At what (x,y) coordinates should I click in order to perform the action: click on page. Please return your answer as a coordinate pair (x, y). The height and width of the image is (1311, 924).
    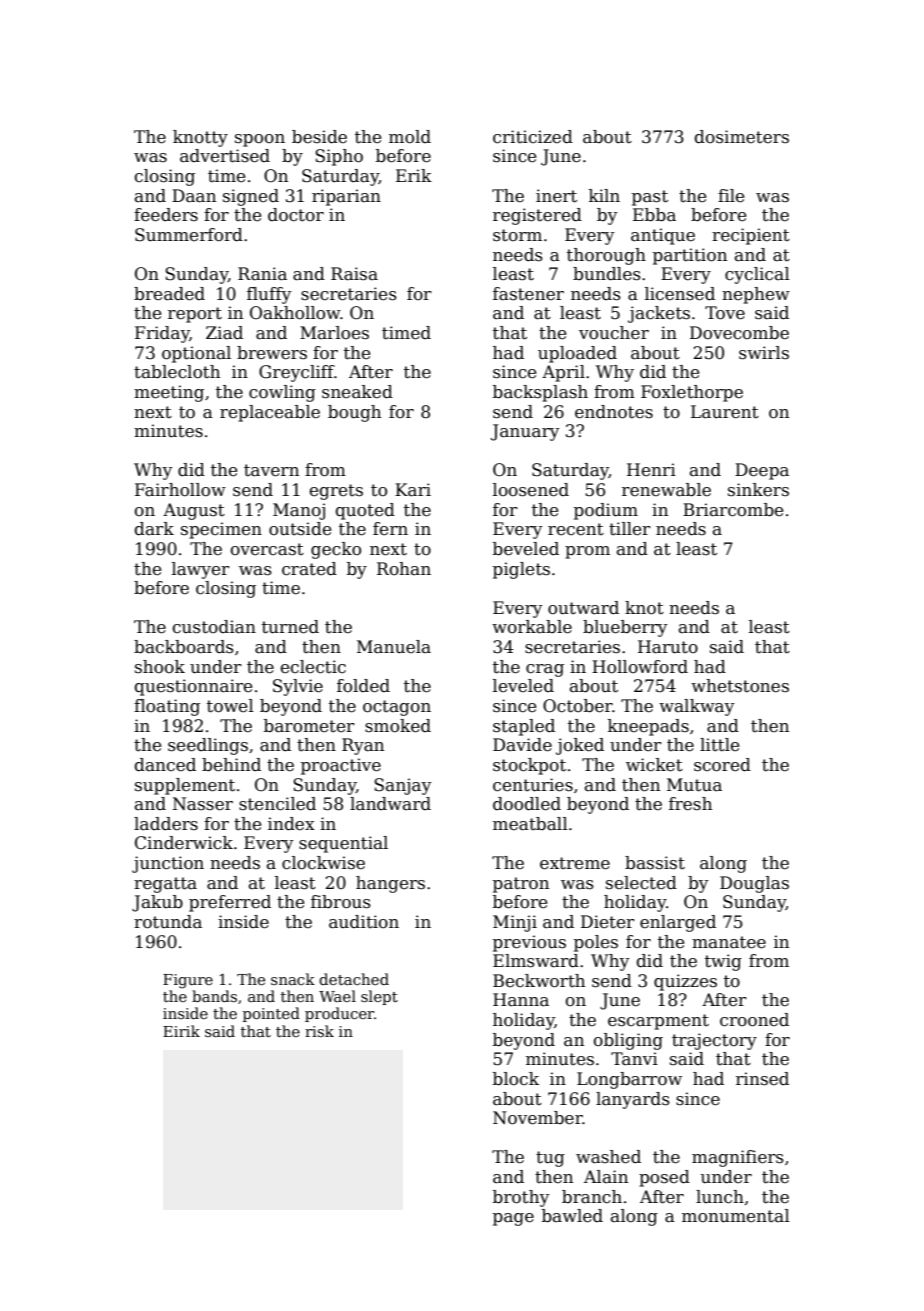
    Looking at the image, I should click on (513, 1219).
